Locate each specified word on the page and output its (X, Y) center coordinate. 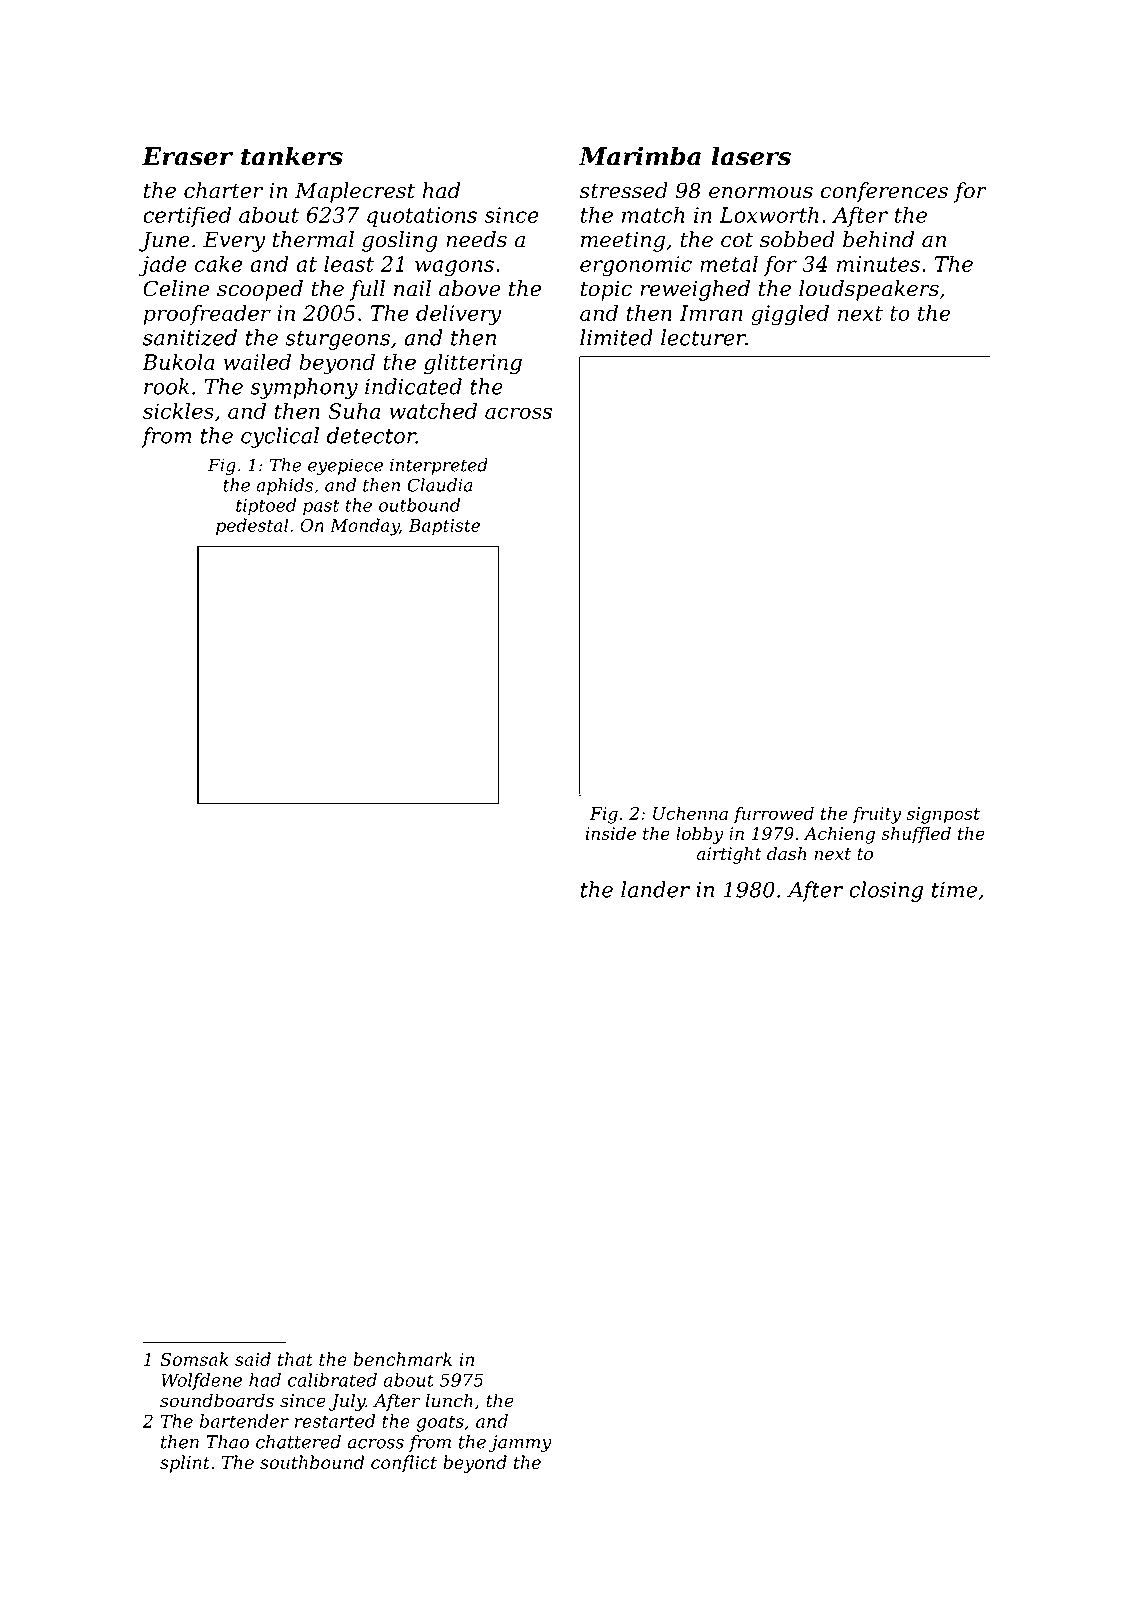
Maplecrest (355, 192)
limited (616, 337)
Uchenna (690, 813)
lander (655, 889)
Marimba (640, 156)
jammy (520, 1443)
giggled (790, 315)
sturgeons (337, 340)
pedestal (252, 526)
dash (786, 854)
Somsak (194, 1359)
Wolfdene (201, 1381)
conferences (884, 192)
